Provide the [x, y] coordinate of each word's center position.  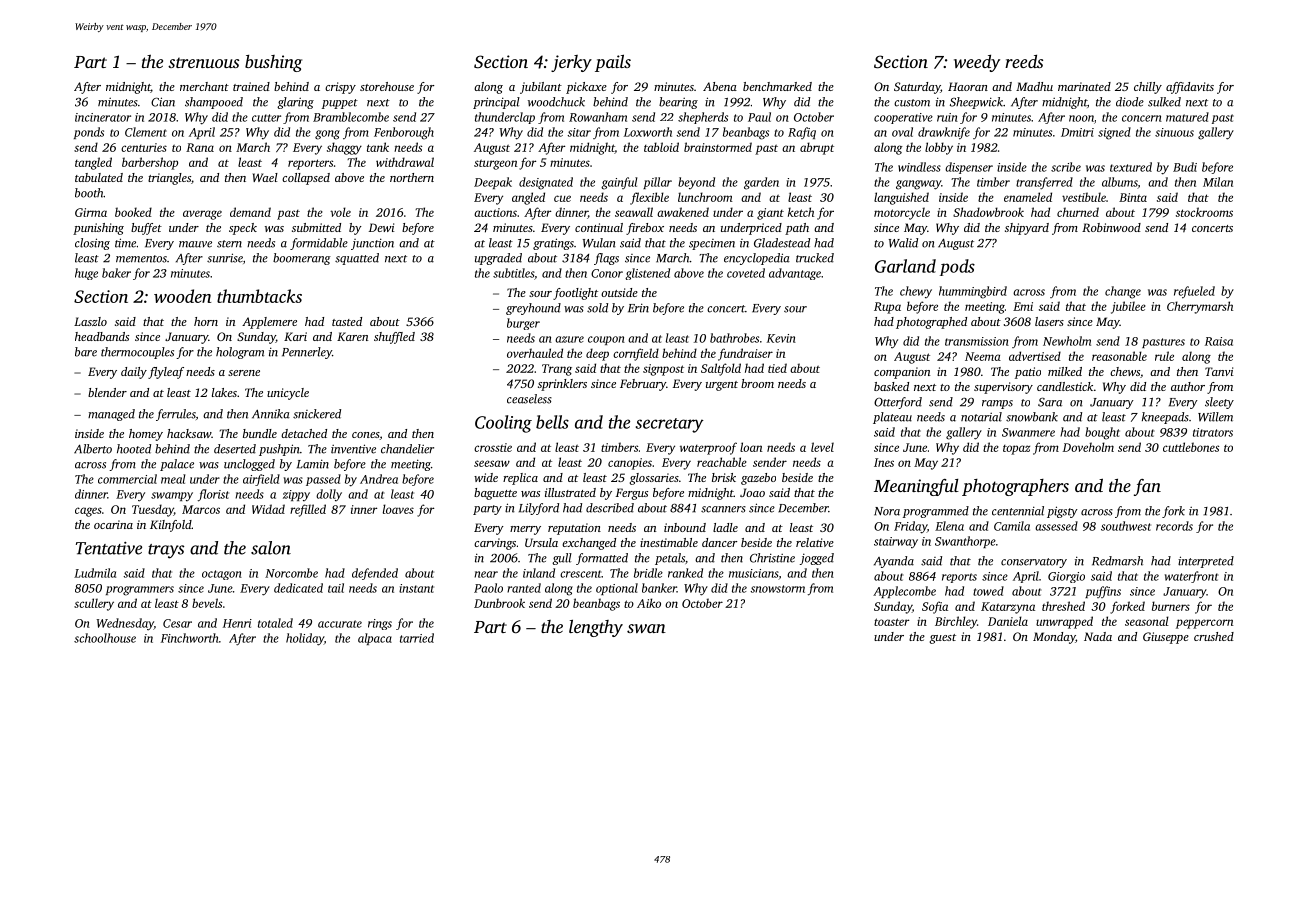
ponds [89, 133]
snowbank [1032, 417]
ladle [725, 527]
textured [1131, 167]
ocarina [113, 524]
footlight [575, 294]
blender [107, 392]
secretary [670, 425]
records [1174, 526]
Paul [759, 117]
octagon [222, 575]
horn [206, 321]
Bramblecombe [351, 117]
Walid [903, 243]
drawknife [944, 133]
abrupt [817, 148]
